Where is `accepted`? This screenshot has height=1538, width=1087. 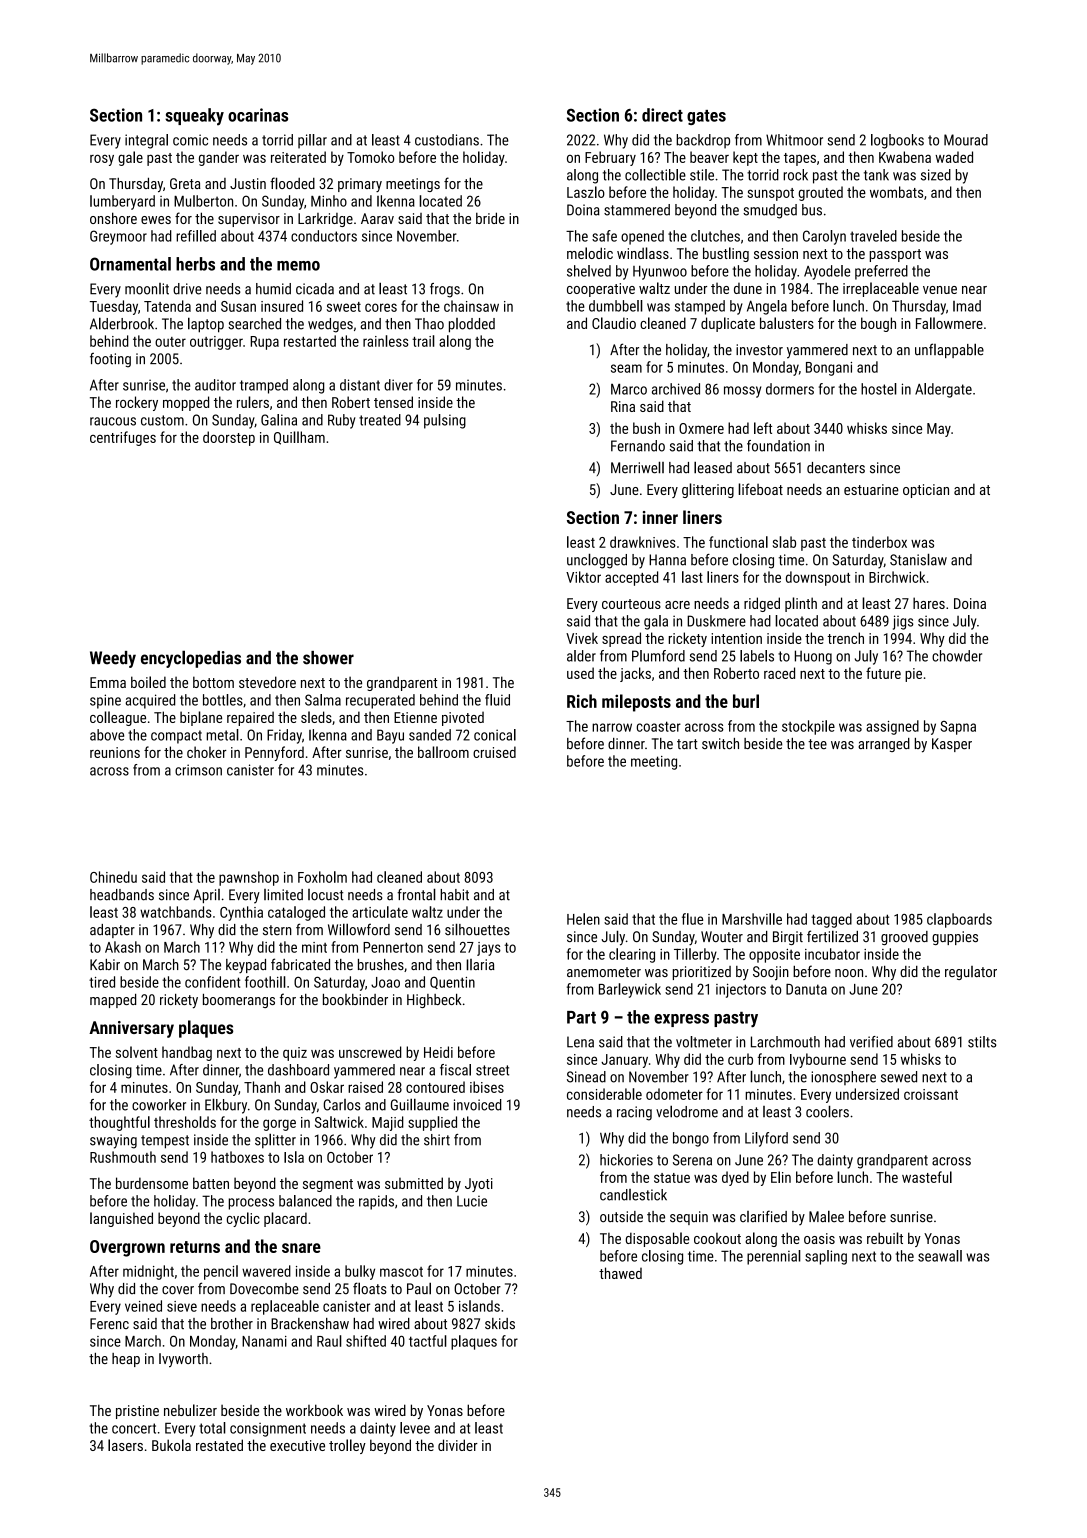
accepted is located at coordinates (631, 578).
